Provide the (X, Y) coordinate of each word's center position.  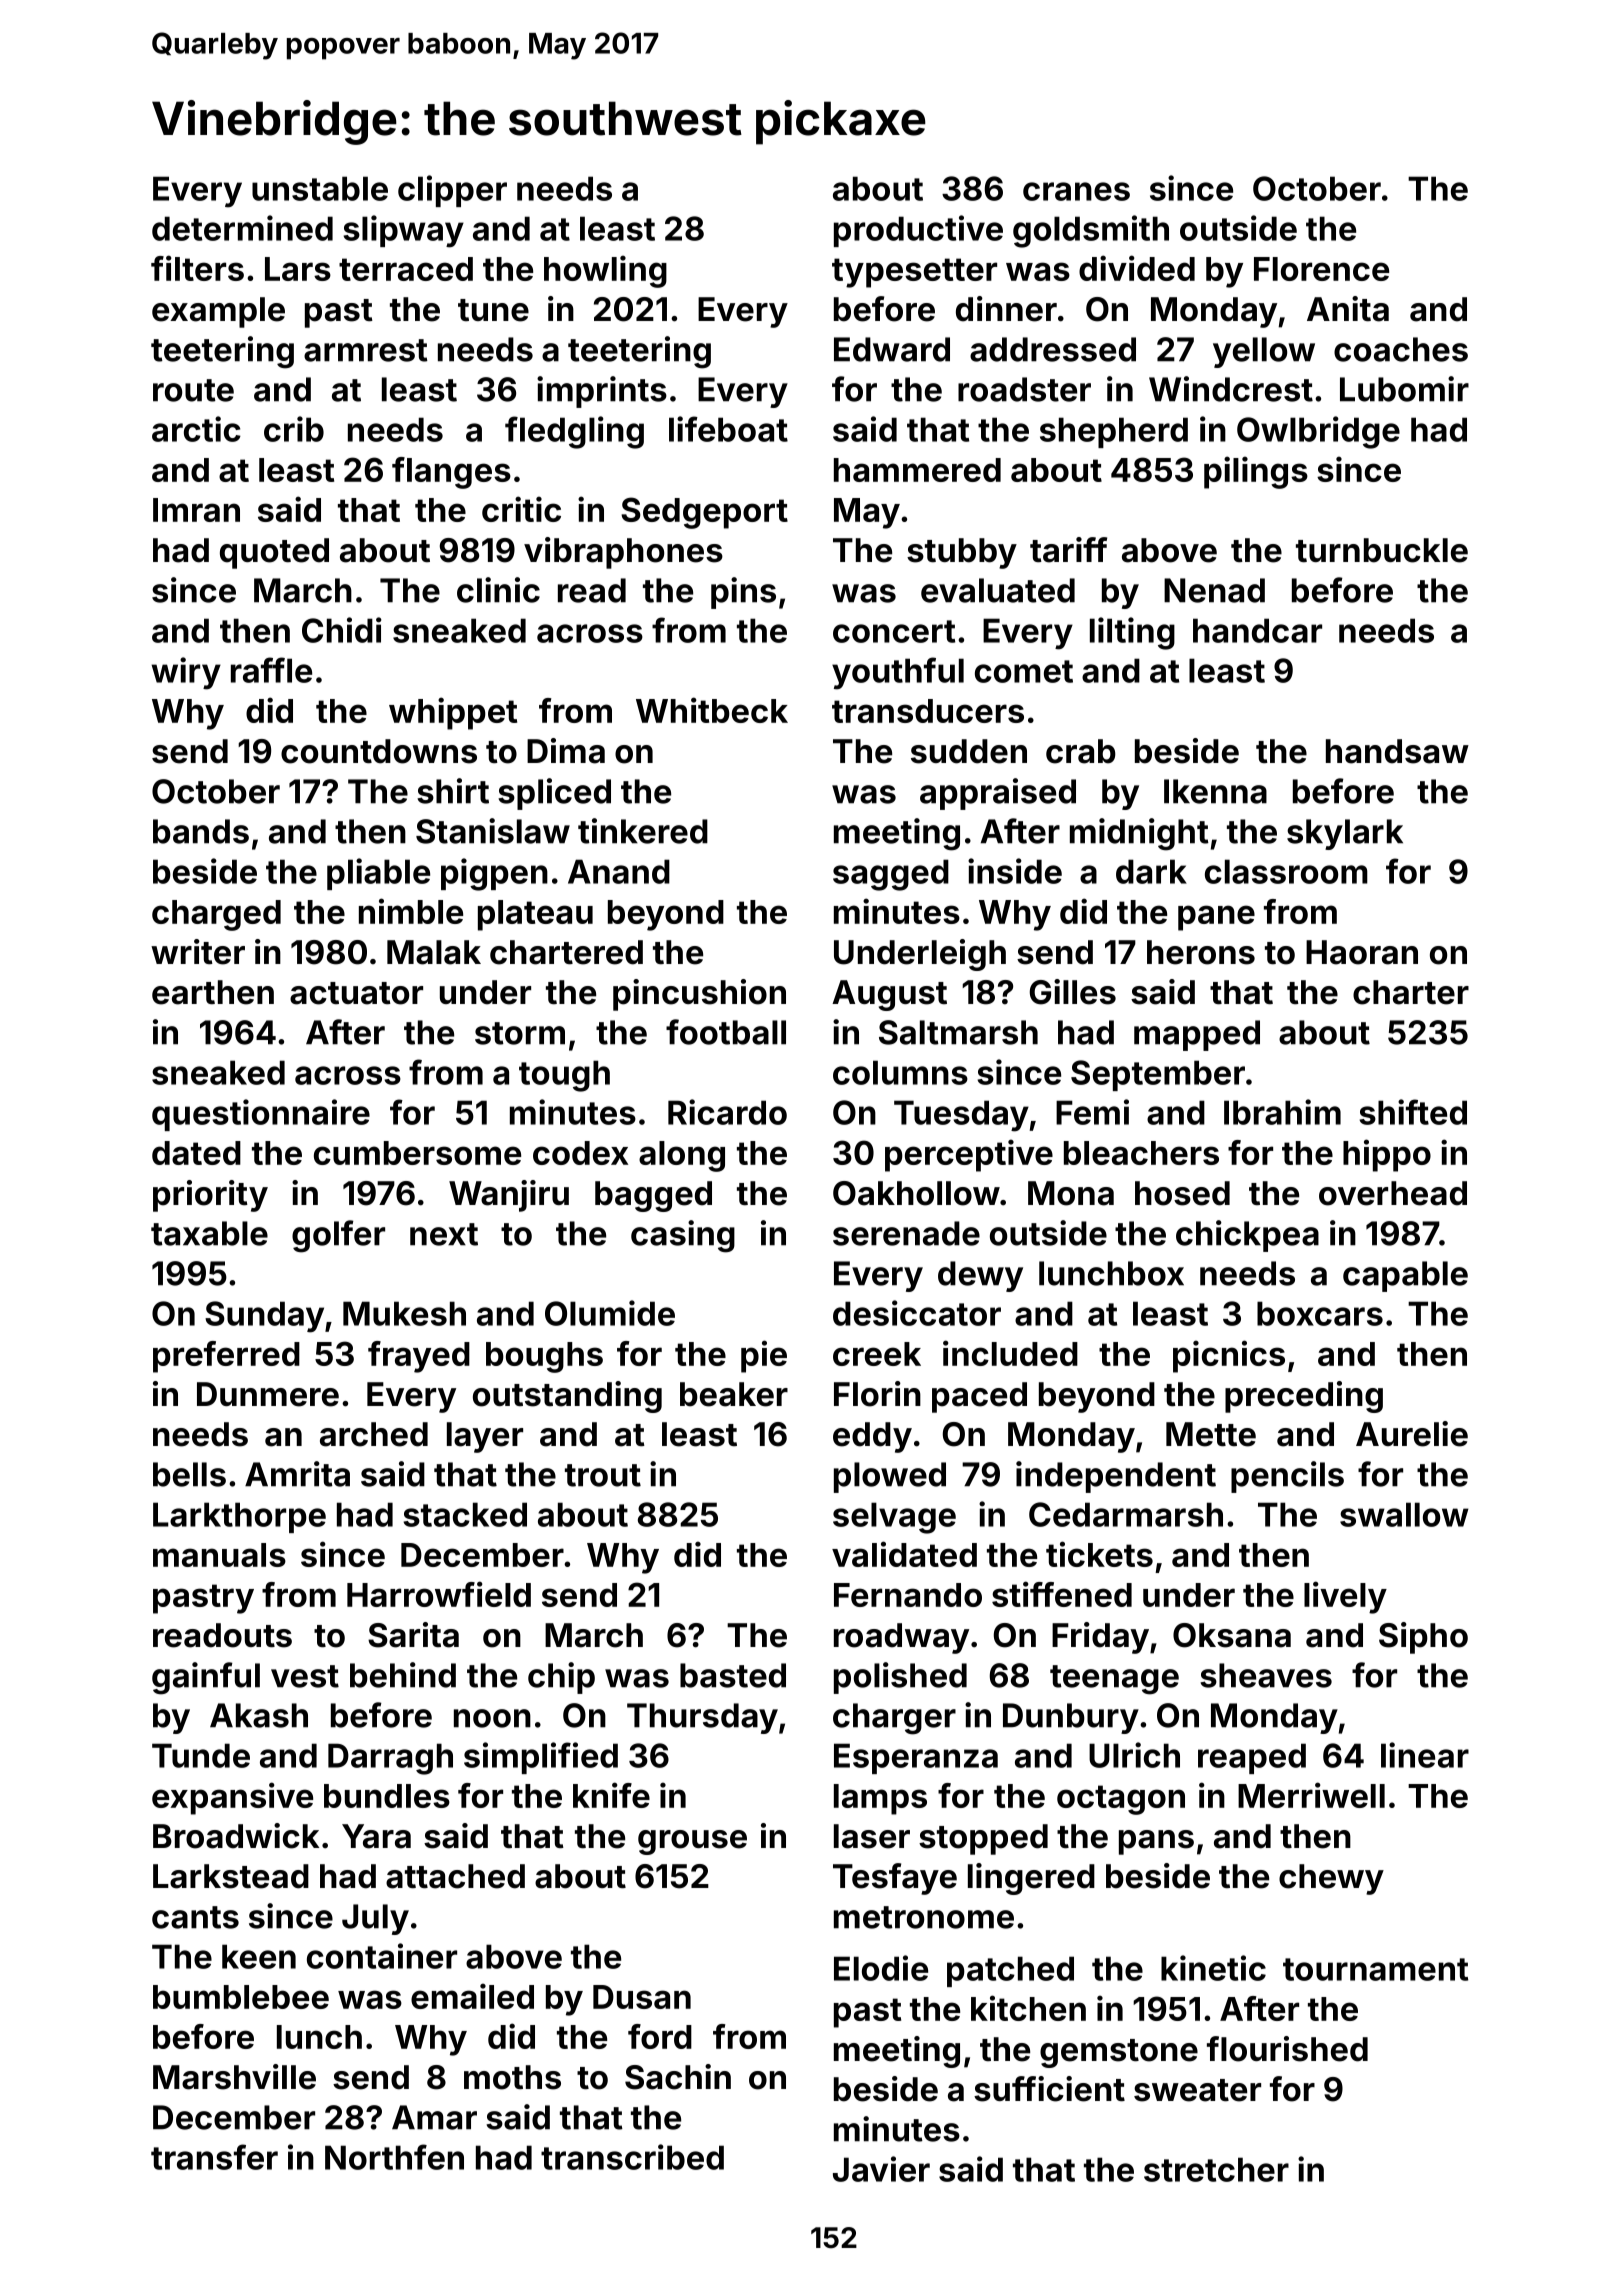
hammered (917, 470)
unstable (320, 188)
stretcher (1216, 2169)
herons (1201, 952)
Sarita (413, 1635)
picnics (1229, 1356)
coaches (1401, 349)
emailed (472, 1996)
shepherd (1114, 432)
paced (979, 1397)
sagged (891, 875)
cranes (1076, 191)
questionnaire (261, 1115)
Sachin (678, 2077)
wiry (186, 673)
